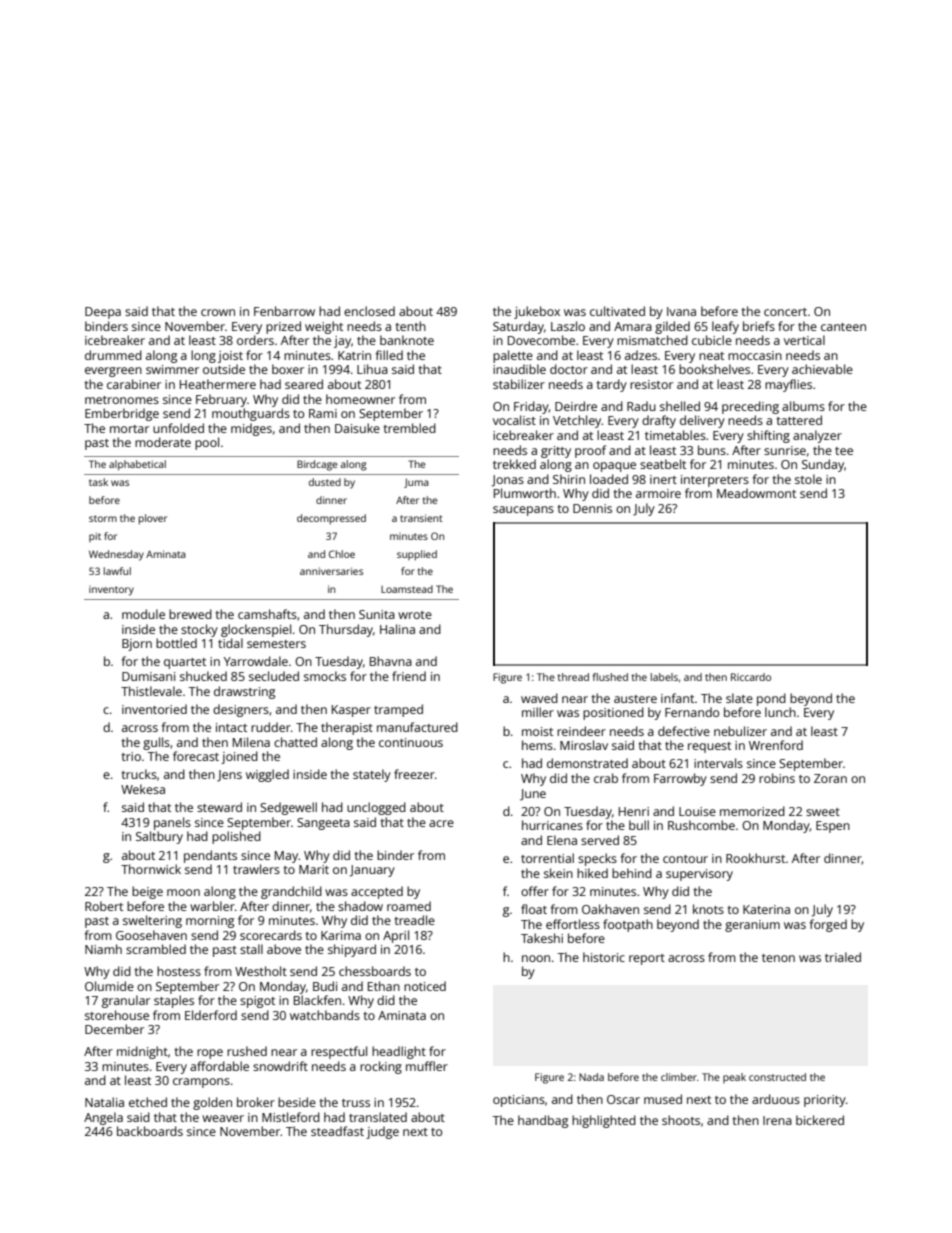 Image resolution: width=952 pixels, height=1233 pixels. What do you see at coordinates (247, 1051) in the image?
I see `rushed` at bounding box center [247, 1051].
